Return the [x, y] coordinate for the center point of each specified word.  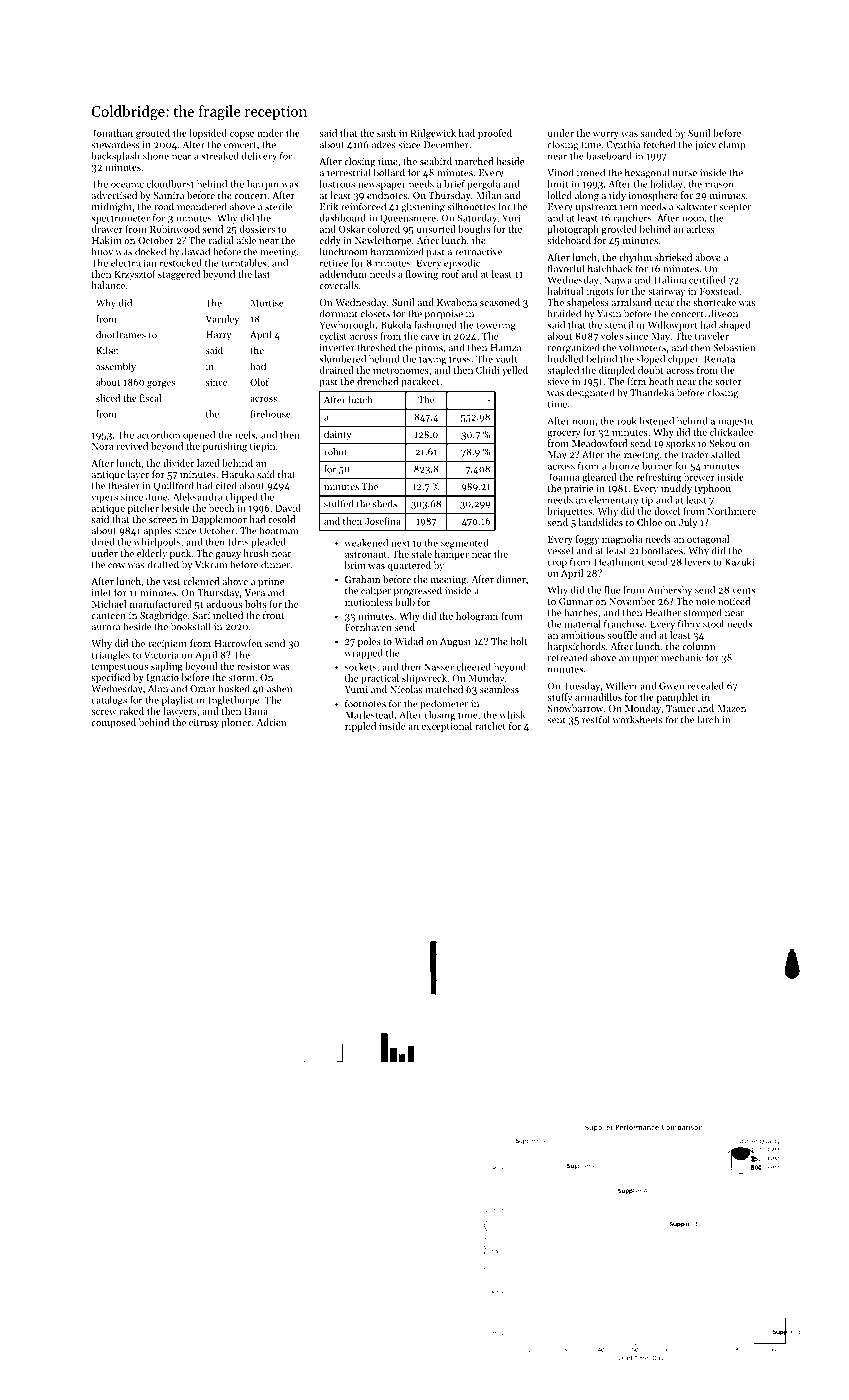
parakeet [420, 382]
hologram [477, 617]
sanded [656, 133]
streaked [220, 156]
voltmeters [642, 347]
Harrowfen [238, 643]
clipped [241, 498]
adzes [384, 144]
